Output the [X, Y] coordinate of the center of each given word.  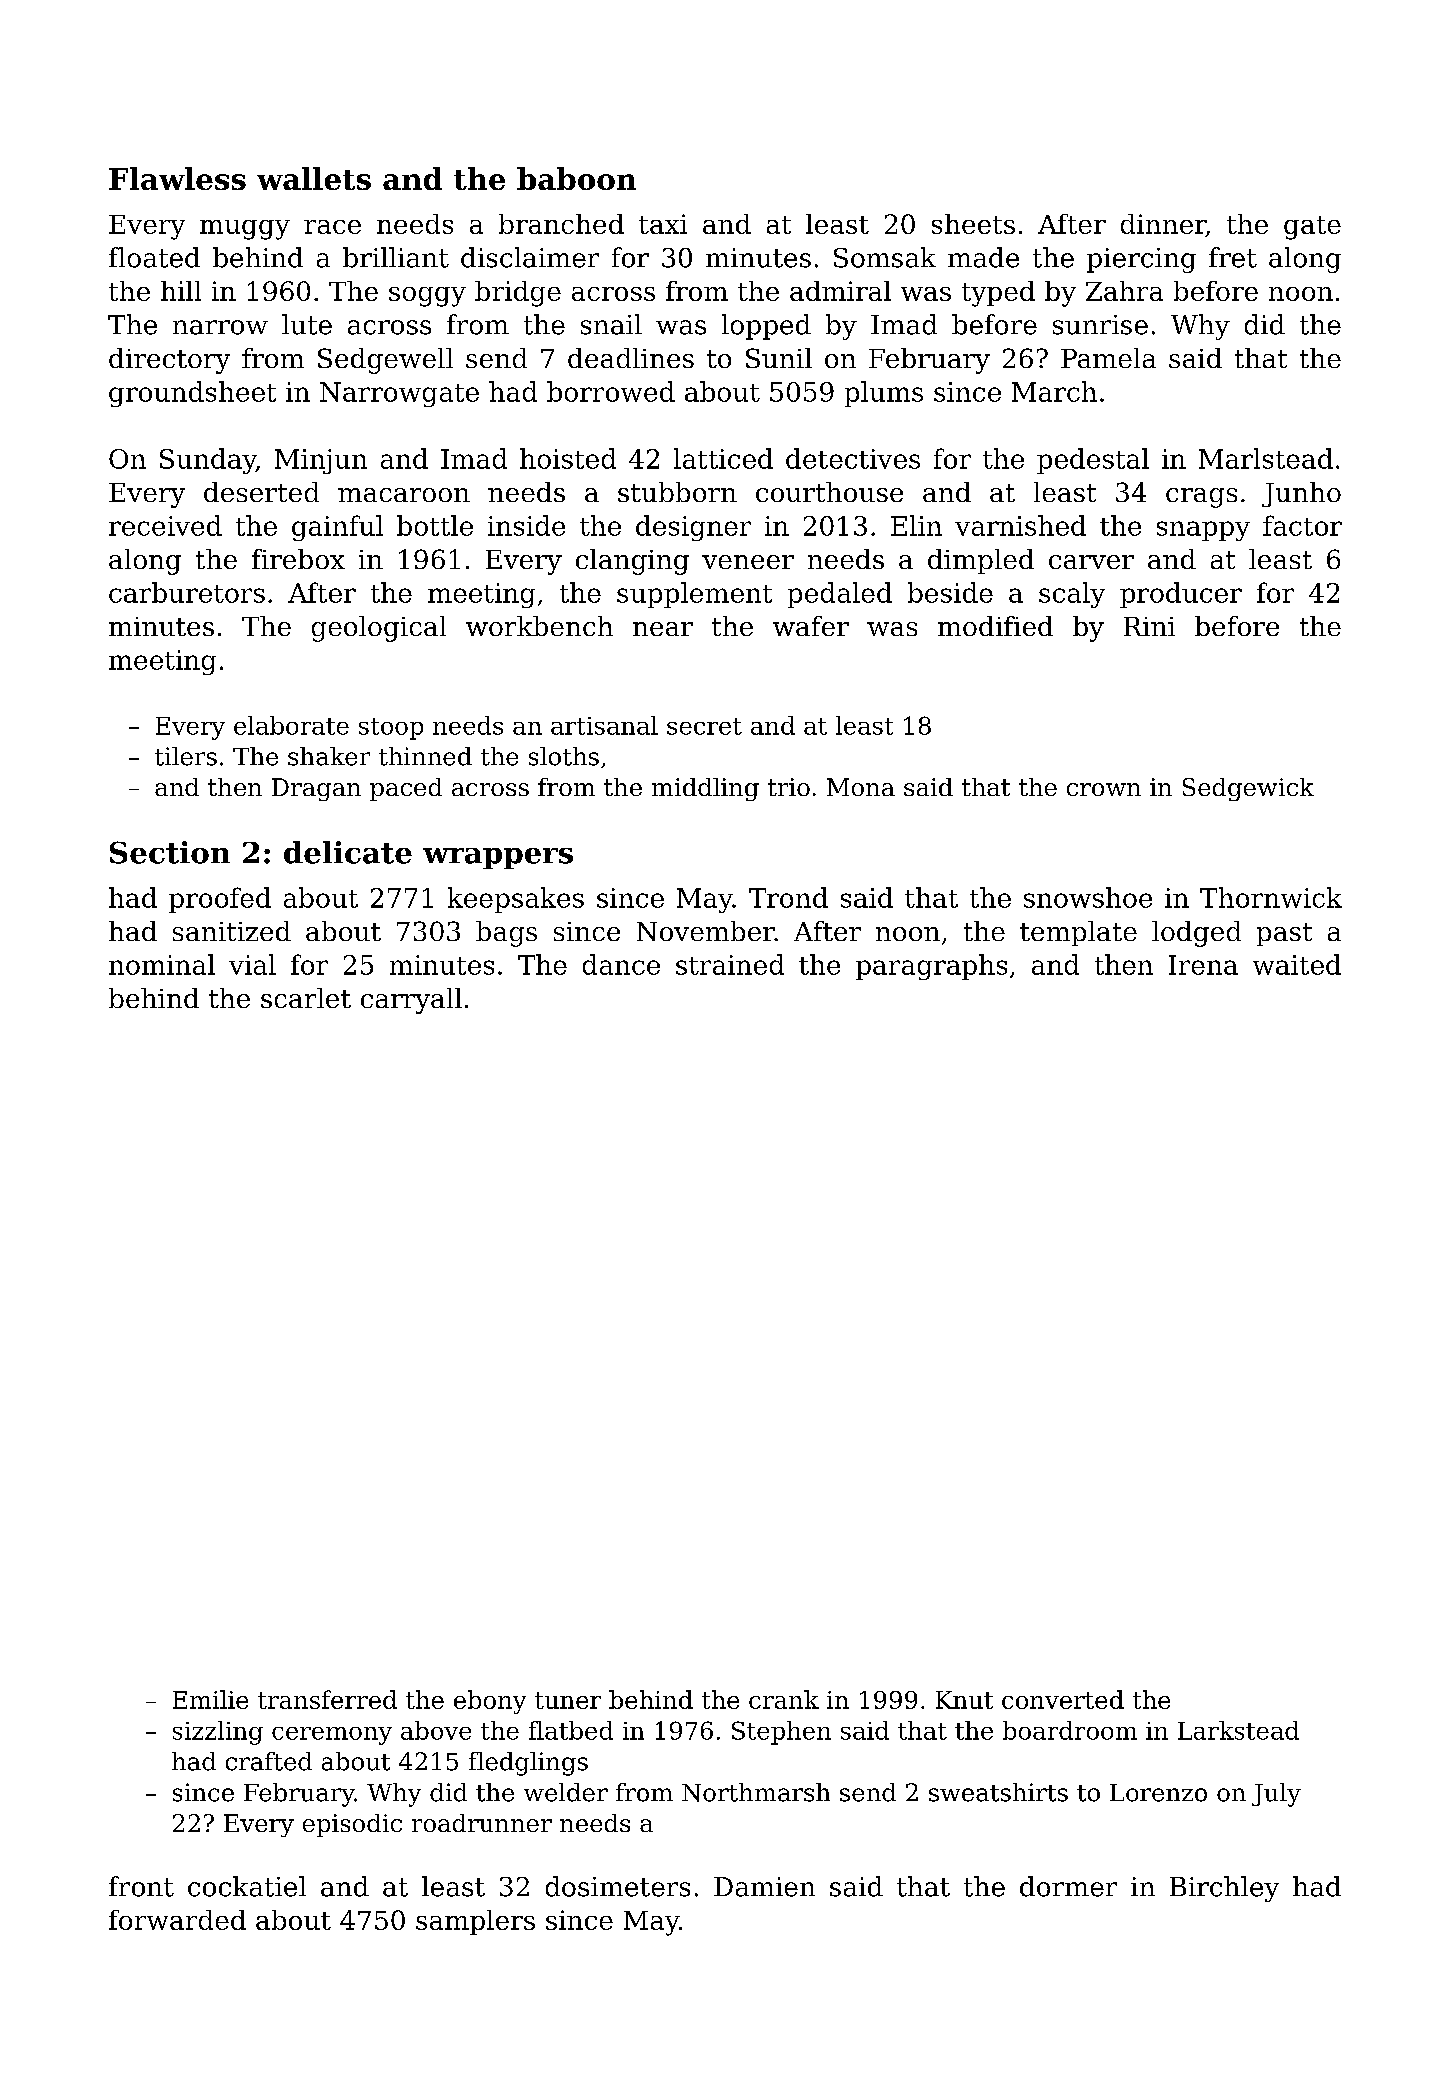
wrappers [498, 858]
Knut [964, 1700]
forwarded [177, 1920]
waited [1297, 964]
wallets [314, 178]
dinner [1163, 225]
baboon [576, 178]
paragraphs [931, 967]
